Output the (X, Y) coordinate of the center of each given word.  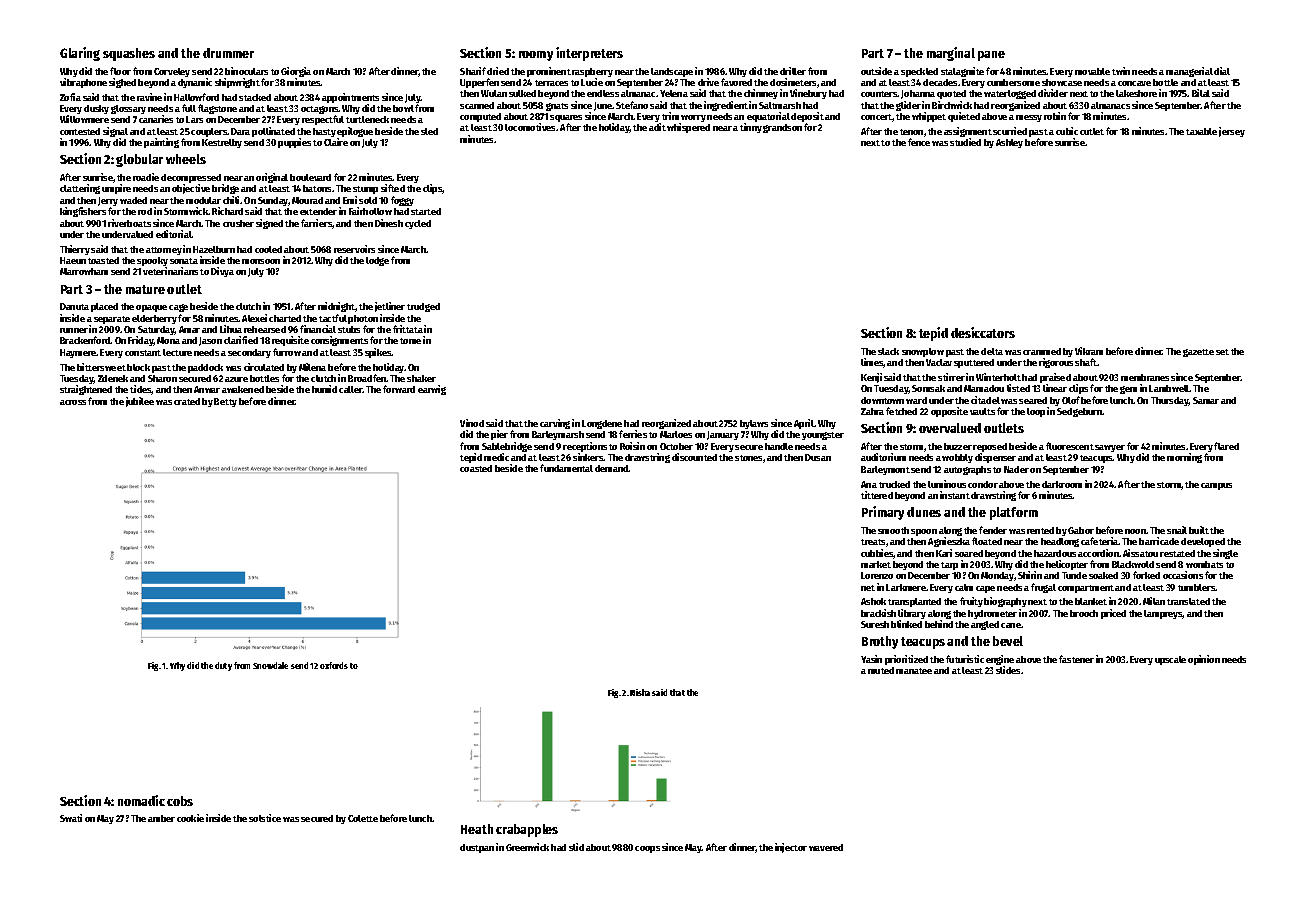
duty (223, 666)
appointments (350, 98)
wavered (826, 847)
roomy (536, 56)
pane (991, 56)
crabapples (527, 830)
